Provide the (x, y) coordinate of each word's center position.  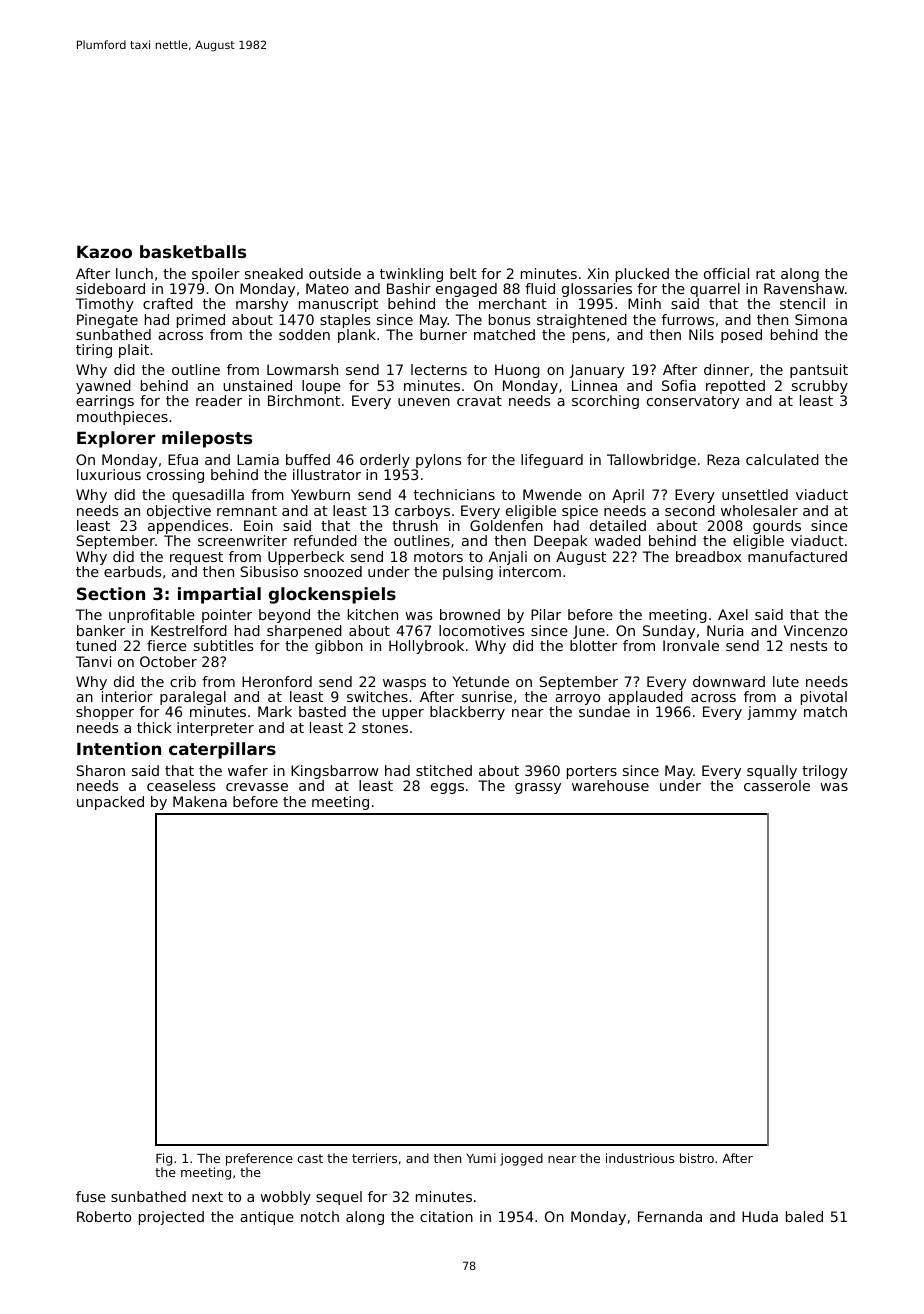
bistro (697, 1158)
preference (259, 1159)
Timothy (105, 305)
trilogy (825, 772)
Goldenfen (506, 525)
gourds (777, 527)
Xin (598, 273)
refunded (325, 540)
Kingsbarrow (334, 772)
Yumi (481, 1158)
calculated (782, 459)
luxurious (109, 474)
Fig (164, 1159)
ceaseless (181, 785)
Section (111, 593)
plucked (642, 275)
